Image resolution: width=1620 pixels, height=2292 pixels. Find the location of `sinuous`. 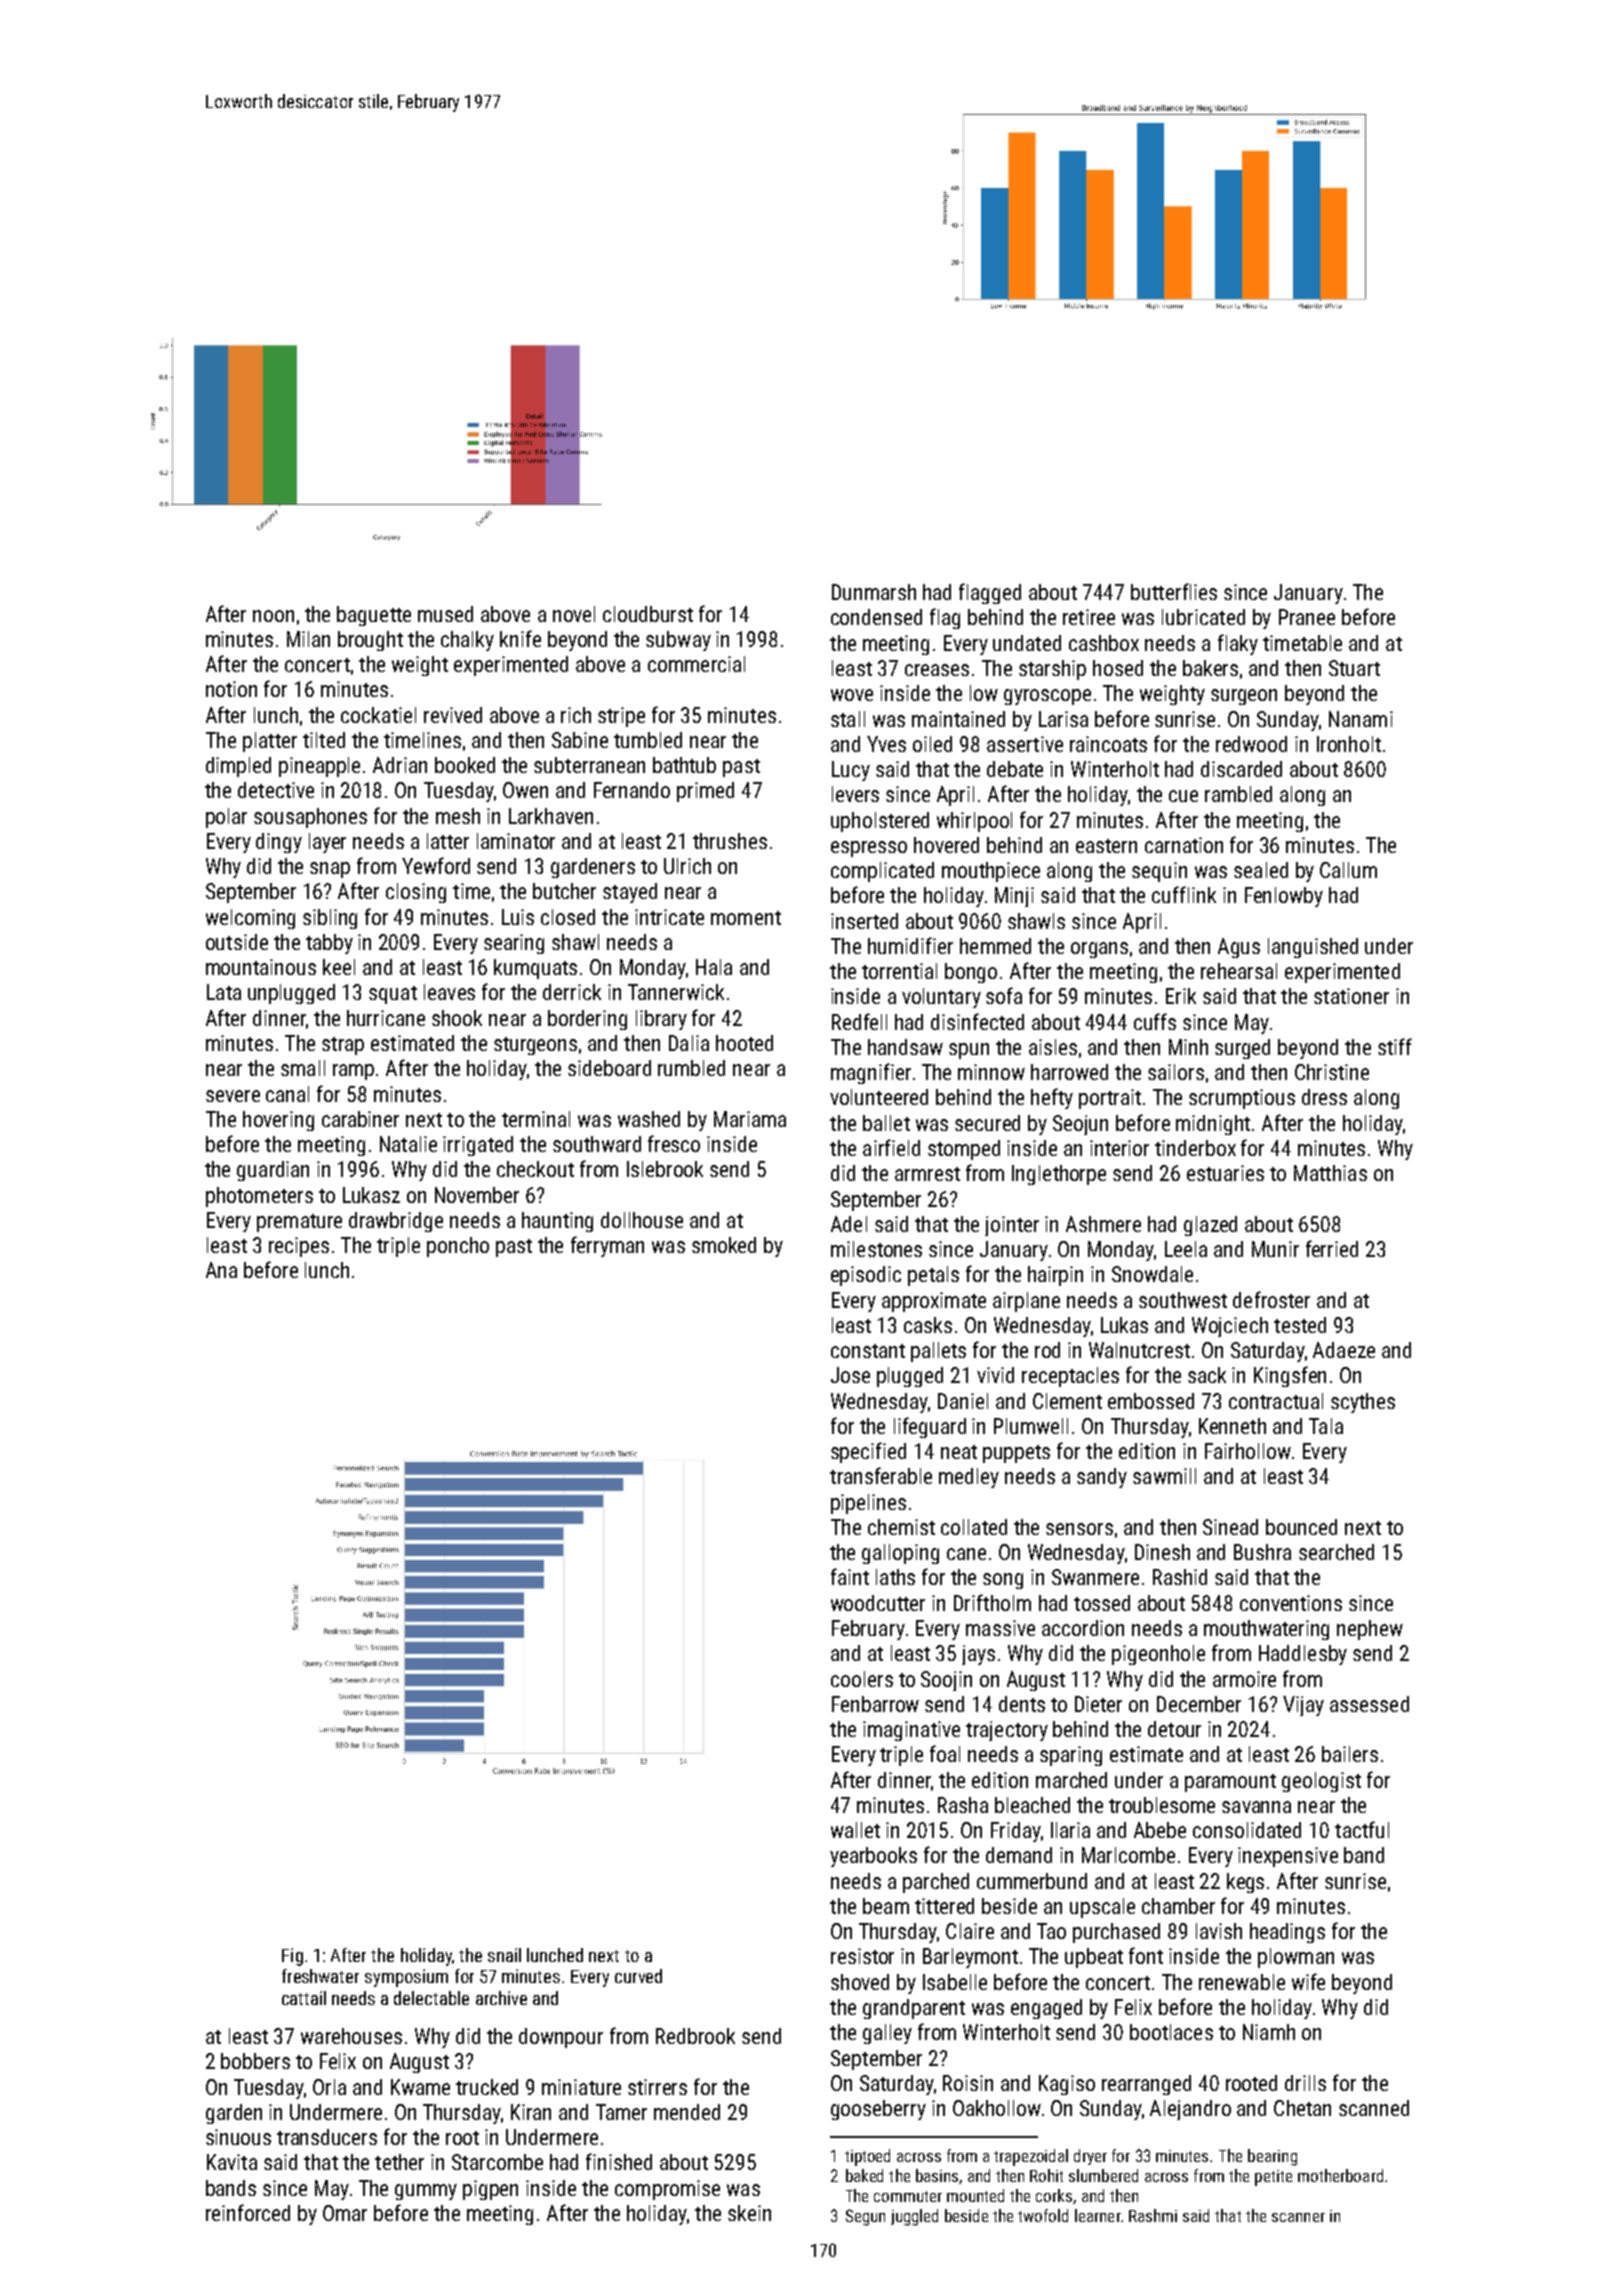

sinuous is located at coordinates (238, 2137).
